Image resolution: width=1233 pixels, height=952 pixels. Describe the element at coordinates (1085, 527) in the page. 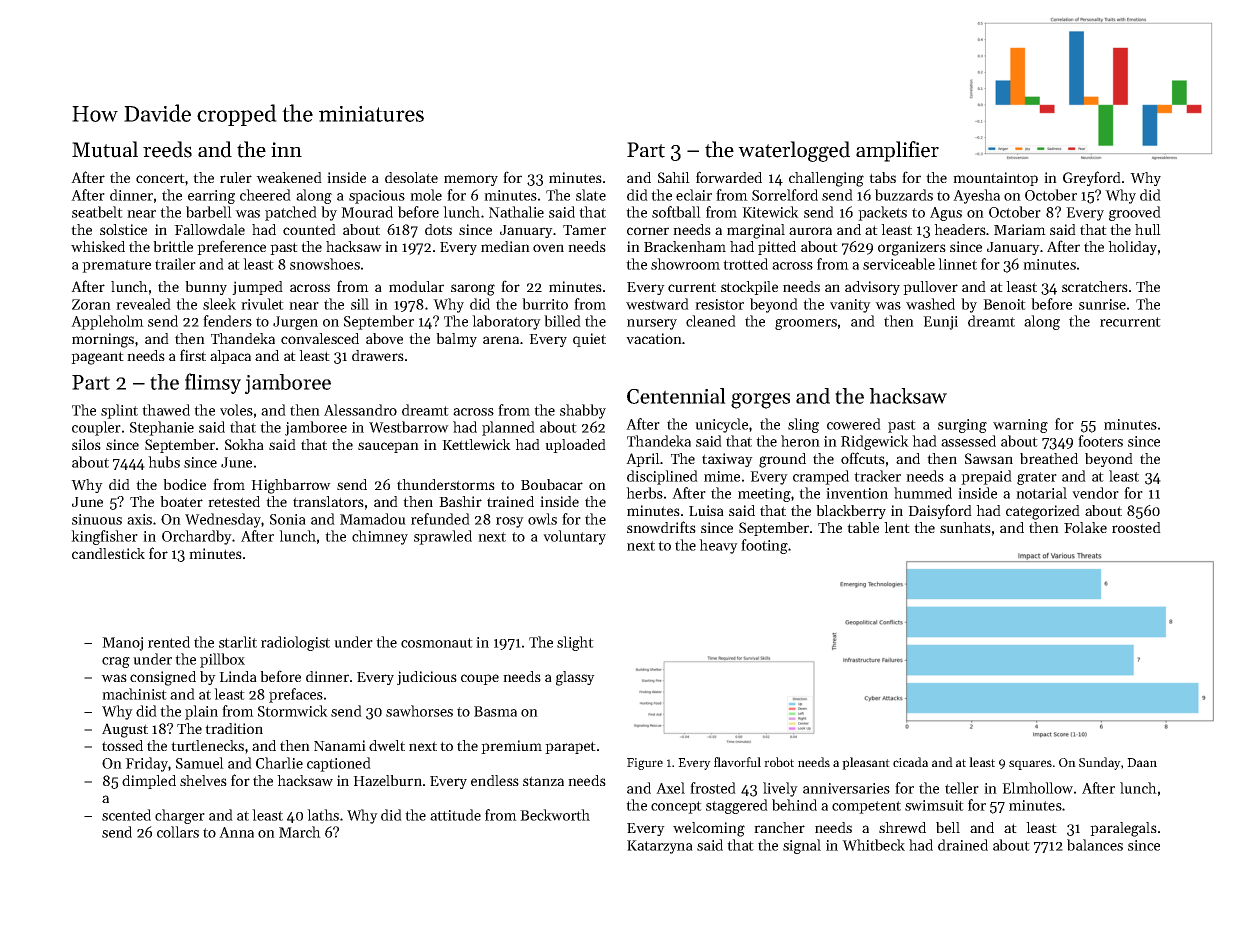

I see `Folake` at that location.
